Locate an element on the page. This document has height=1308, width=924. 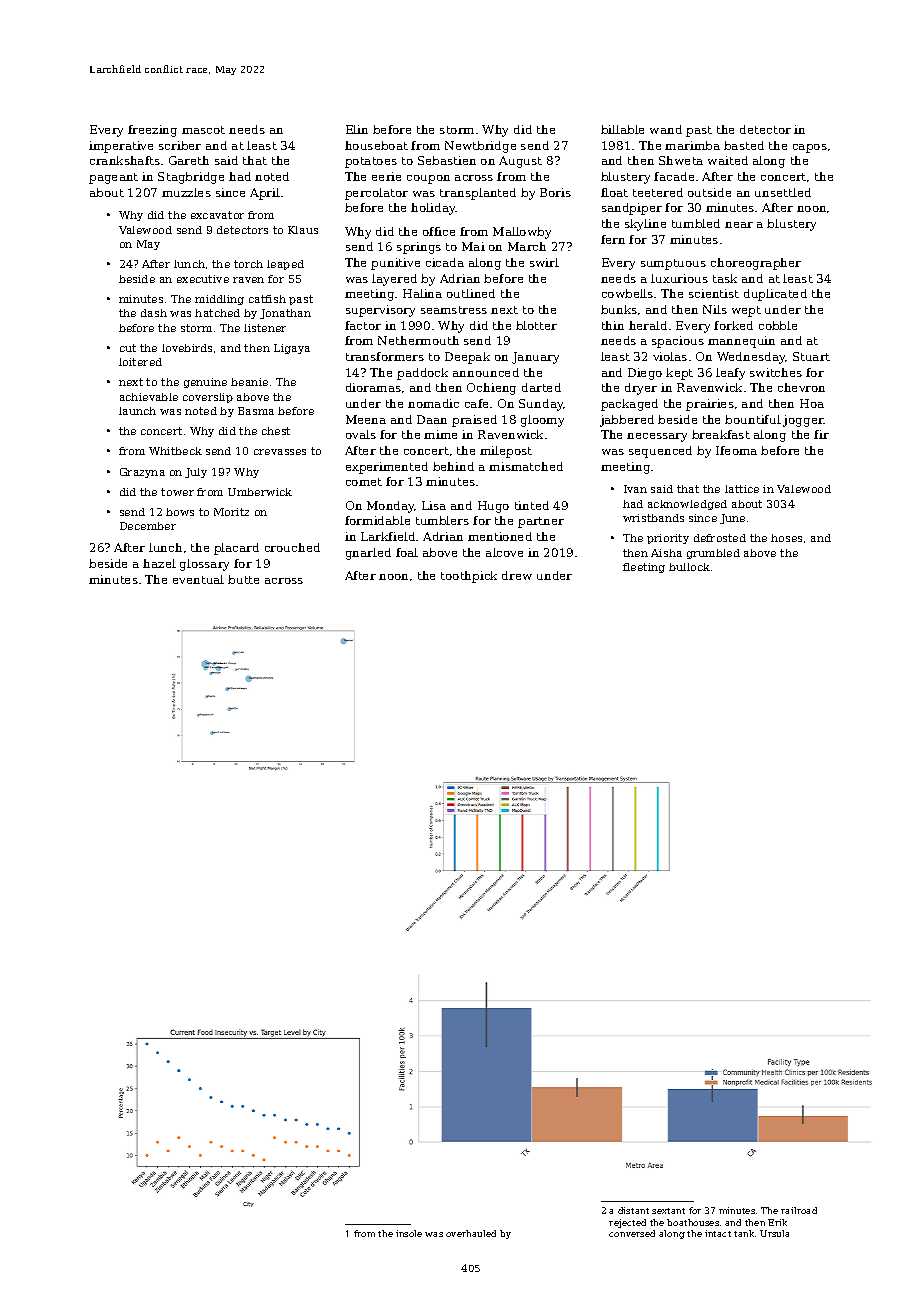
drew is located at coordinates (517, 575).
